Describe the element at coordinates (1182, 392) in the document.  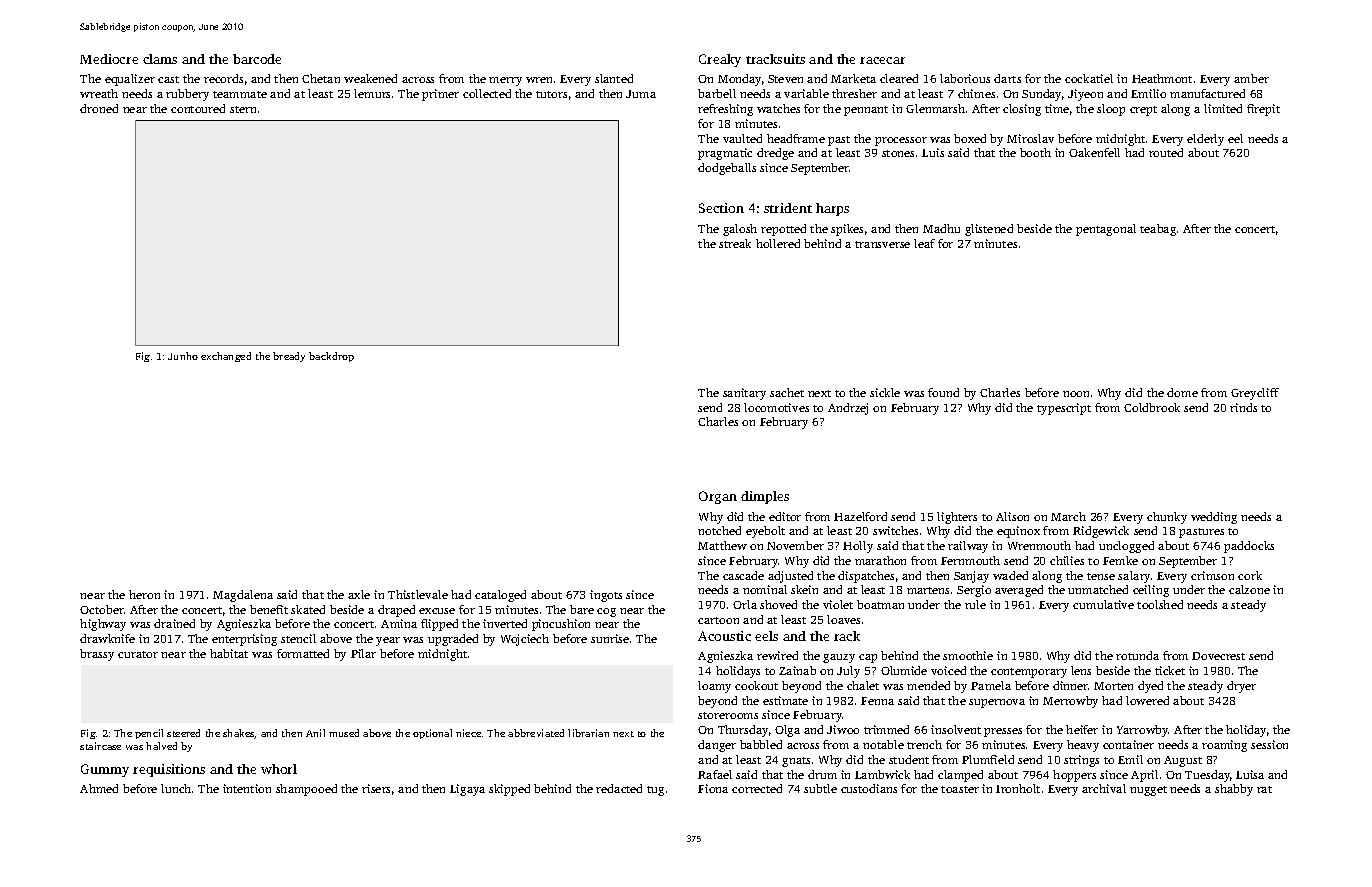
I see `dome` at that location.
